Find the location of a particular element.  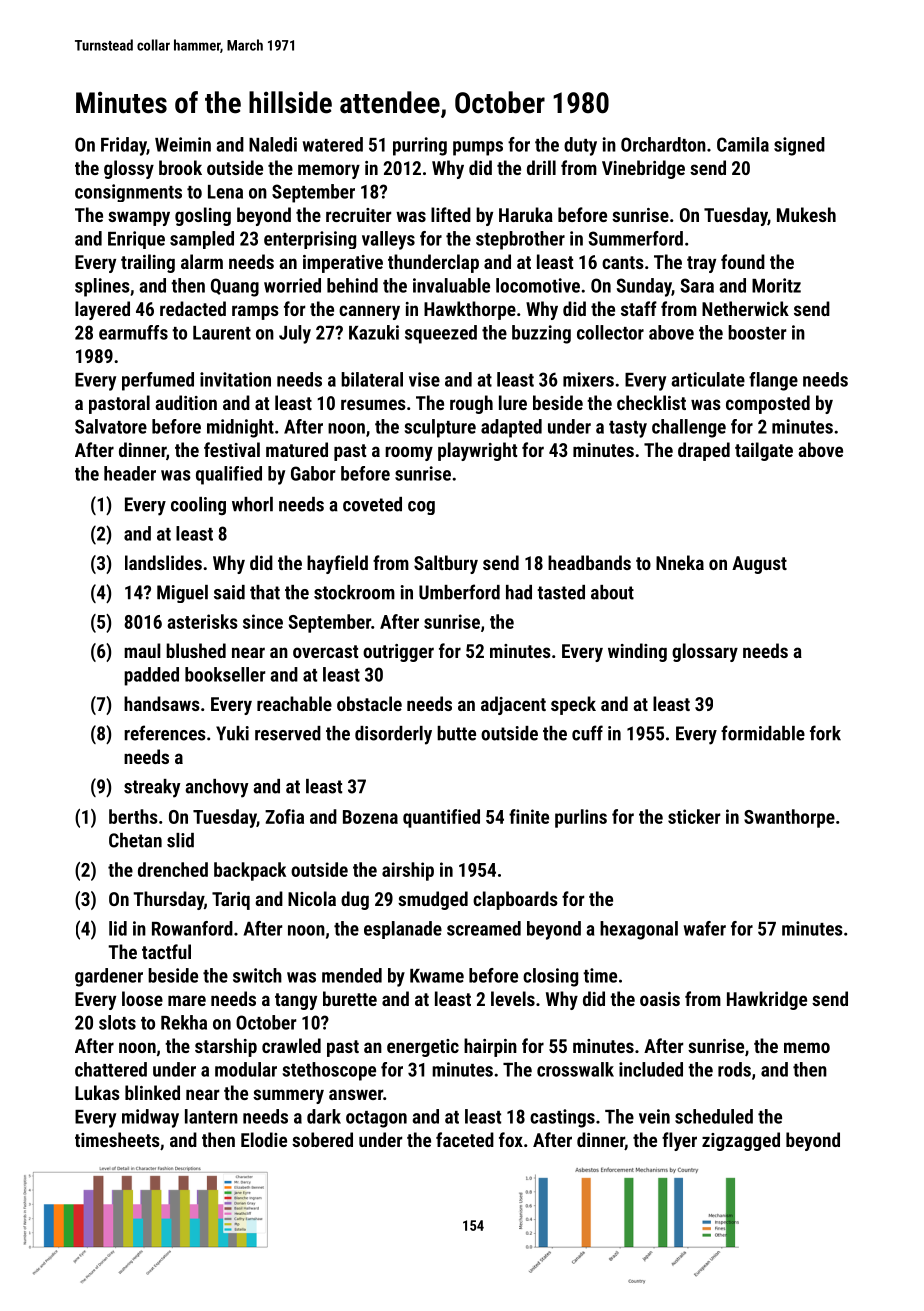

purring is located at coordinates (420, 146).
